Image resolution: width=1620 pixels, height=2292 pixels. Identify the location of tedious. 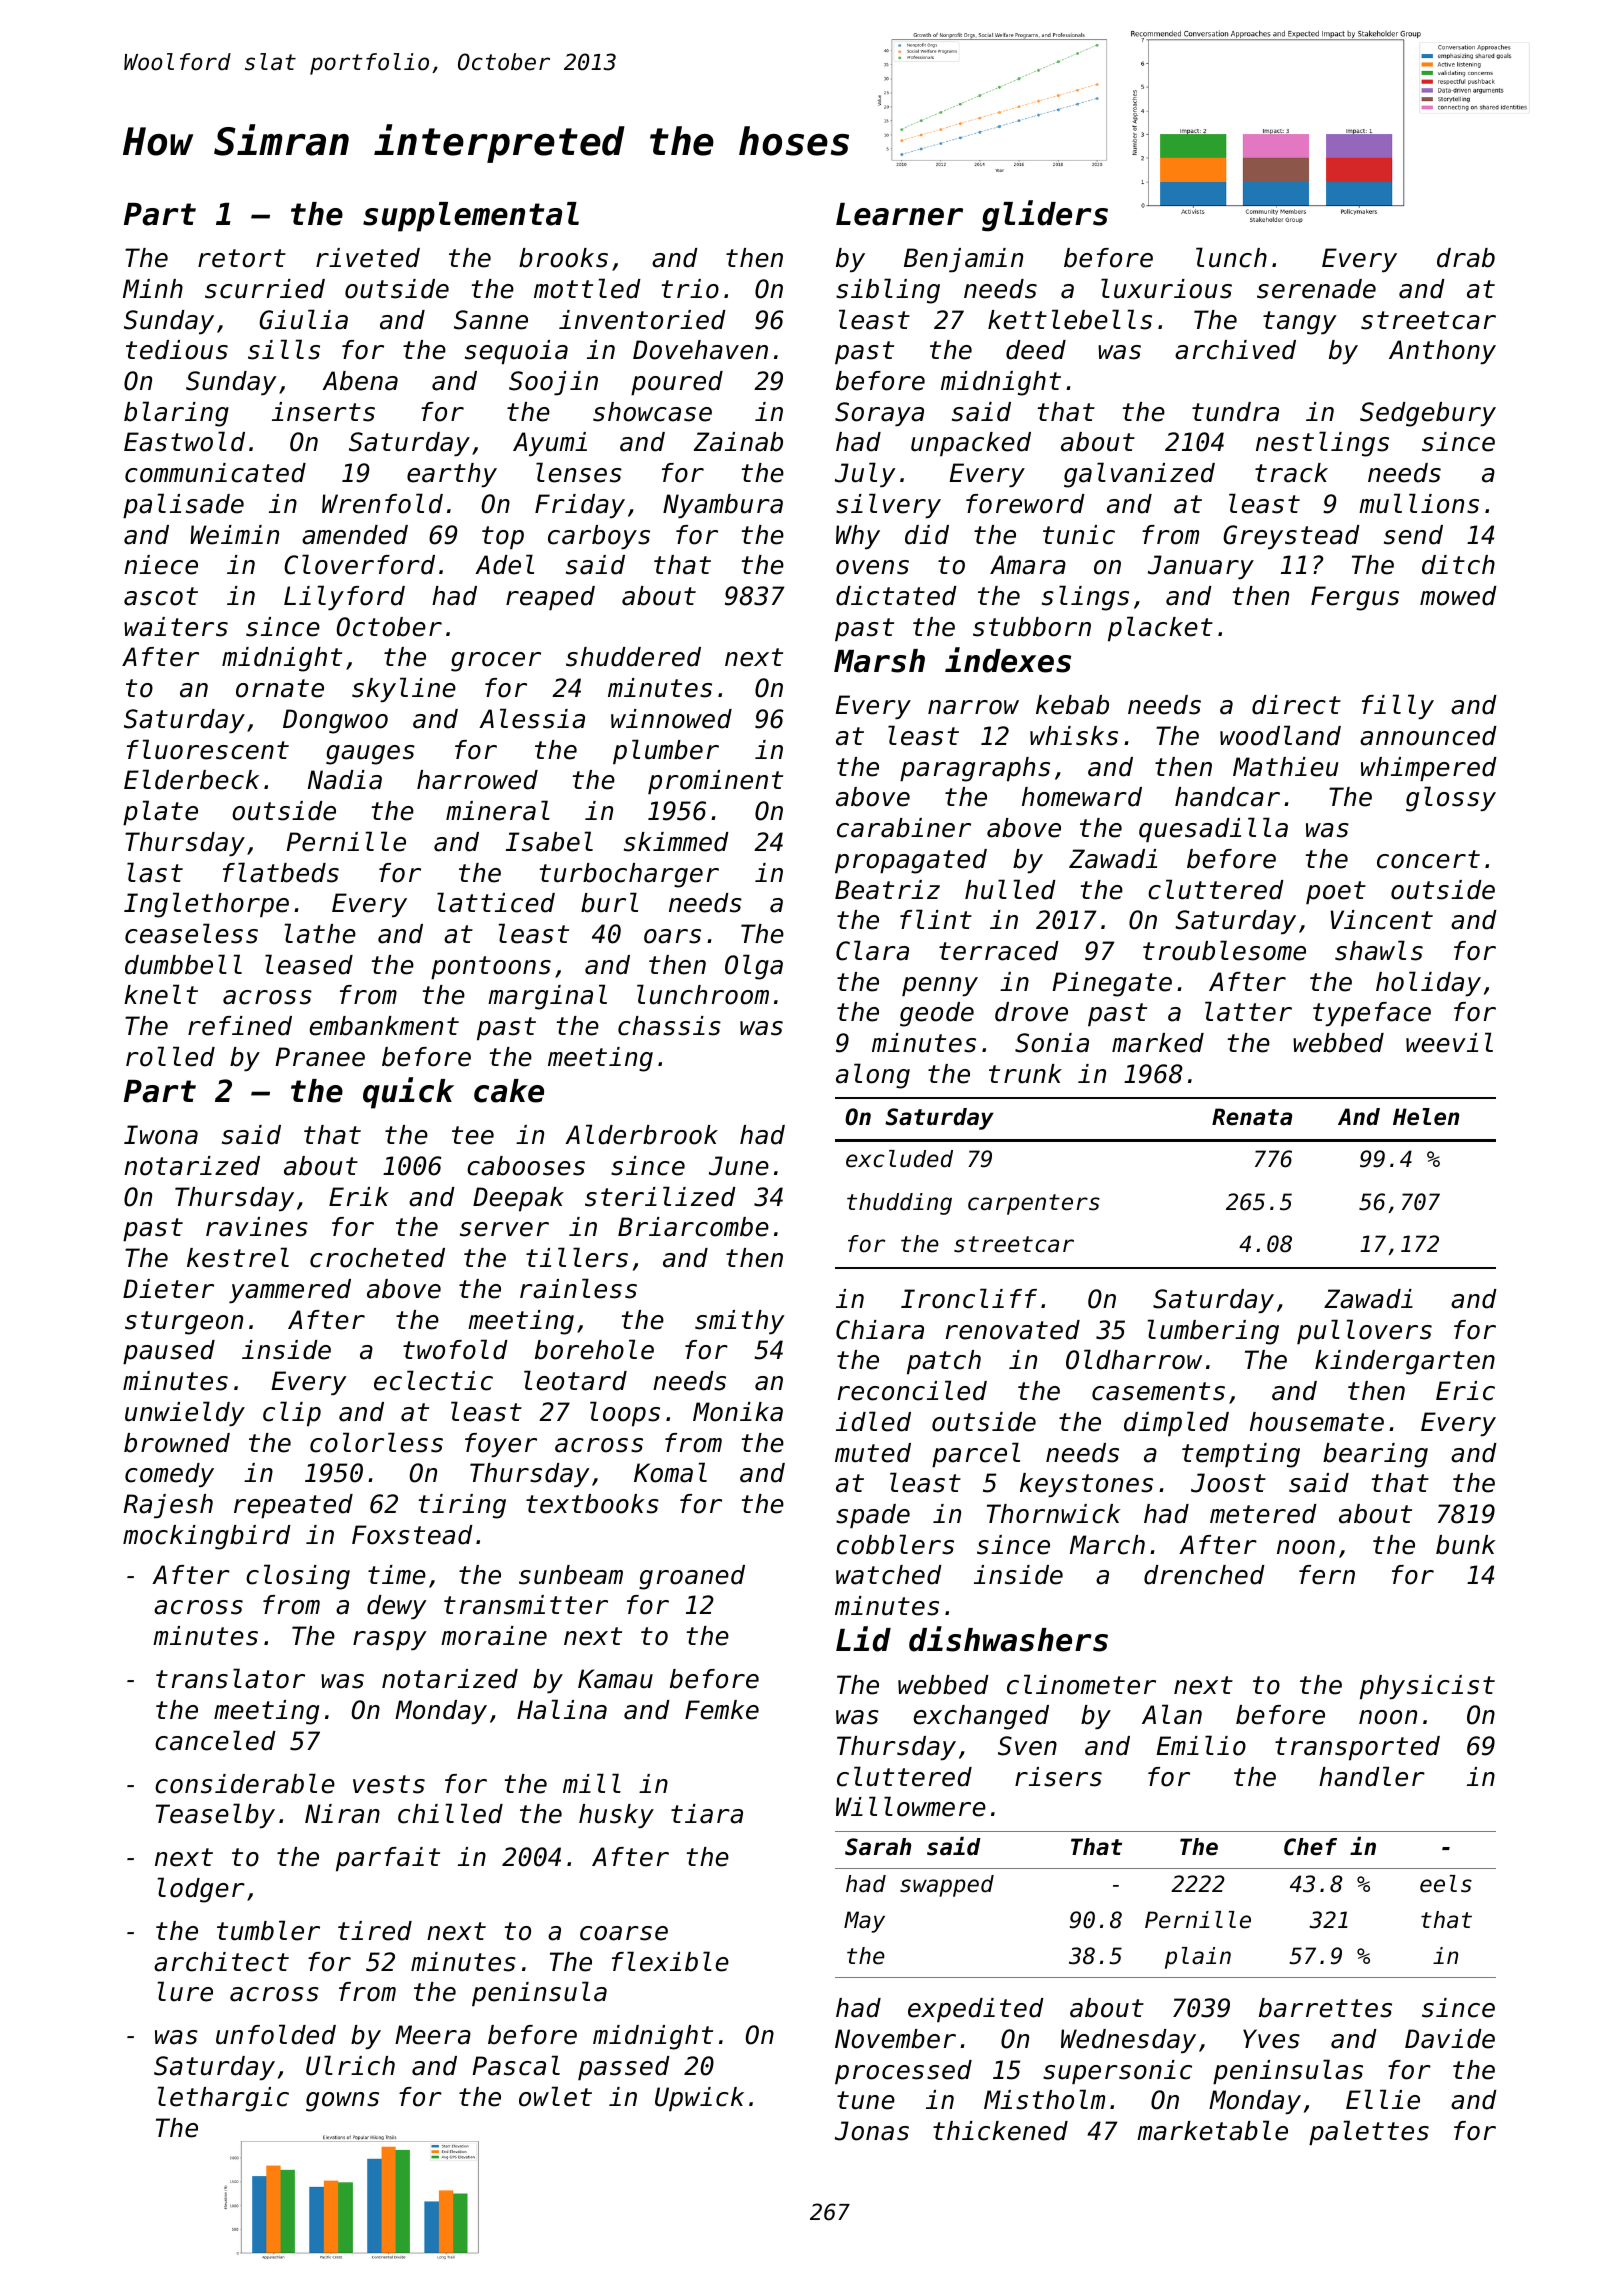
(177, 350).
